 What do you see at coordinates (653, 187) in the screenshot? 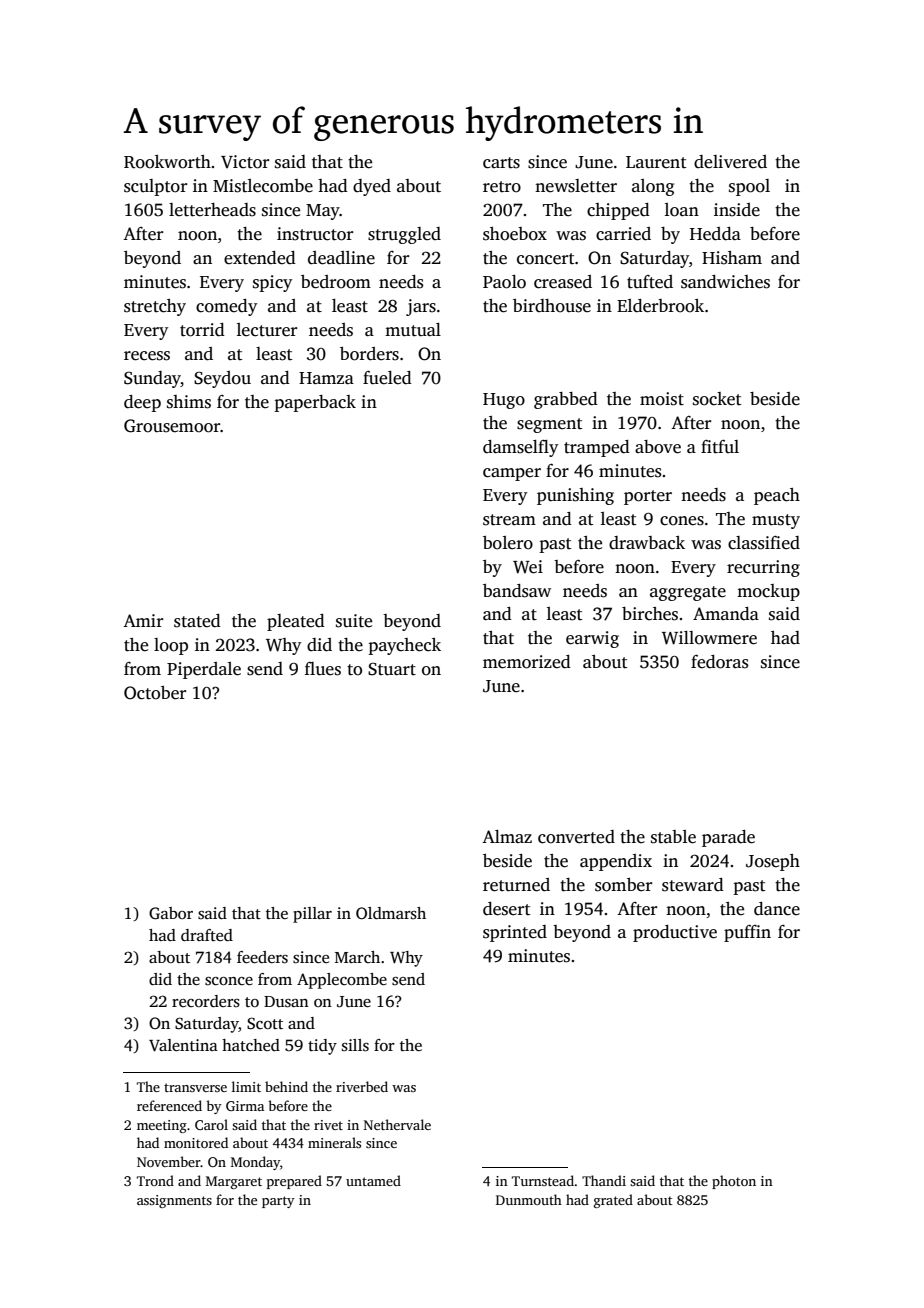
I see `along` at bounding box center [653, 187].
